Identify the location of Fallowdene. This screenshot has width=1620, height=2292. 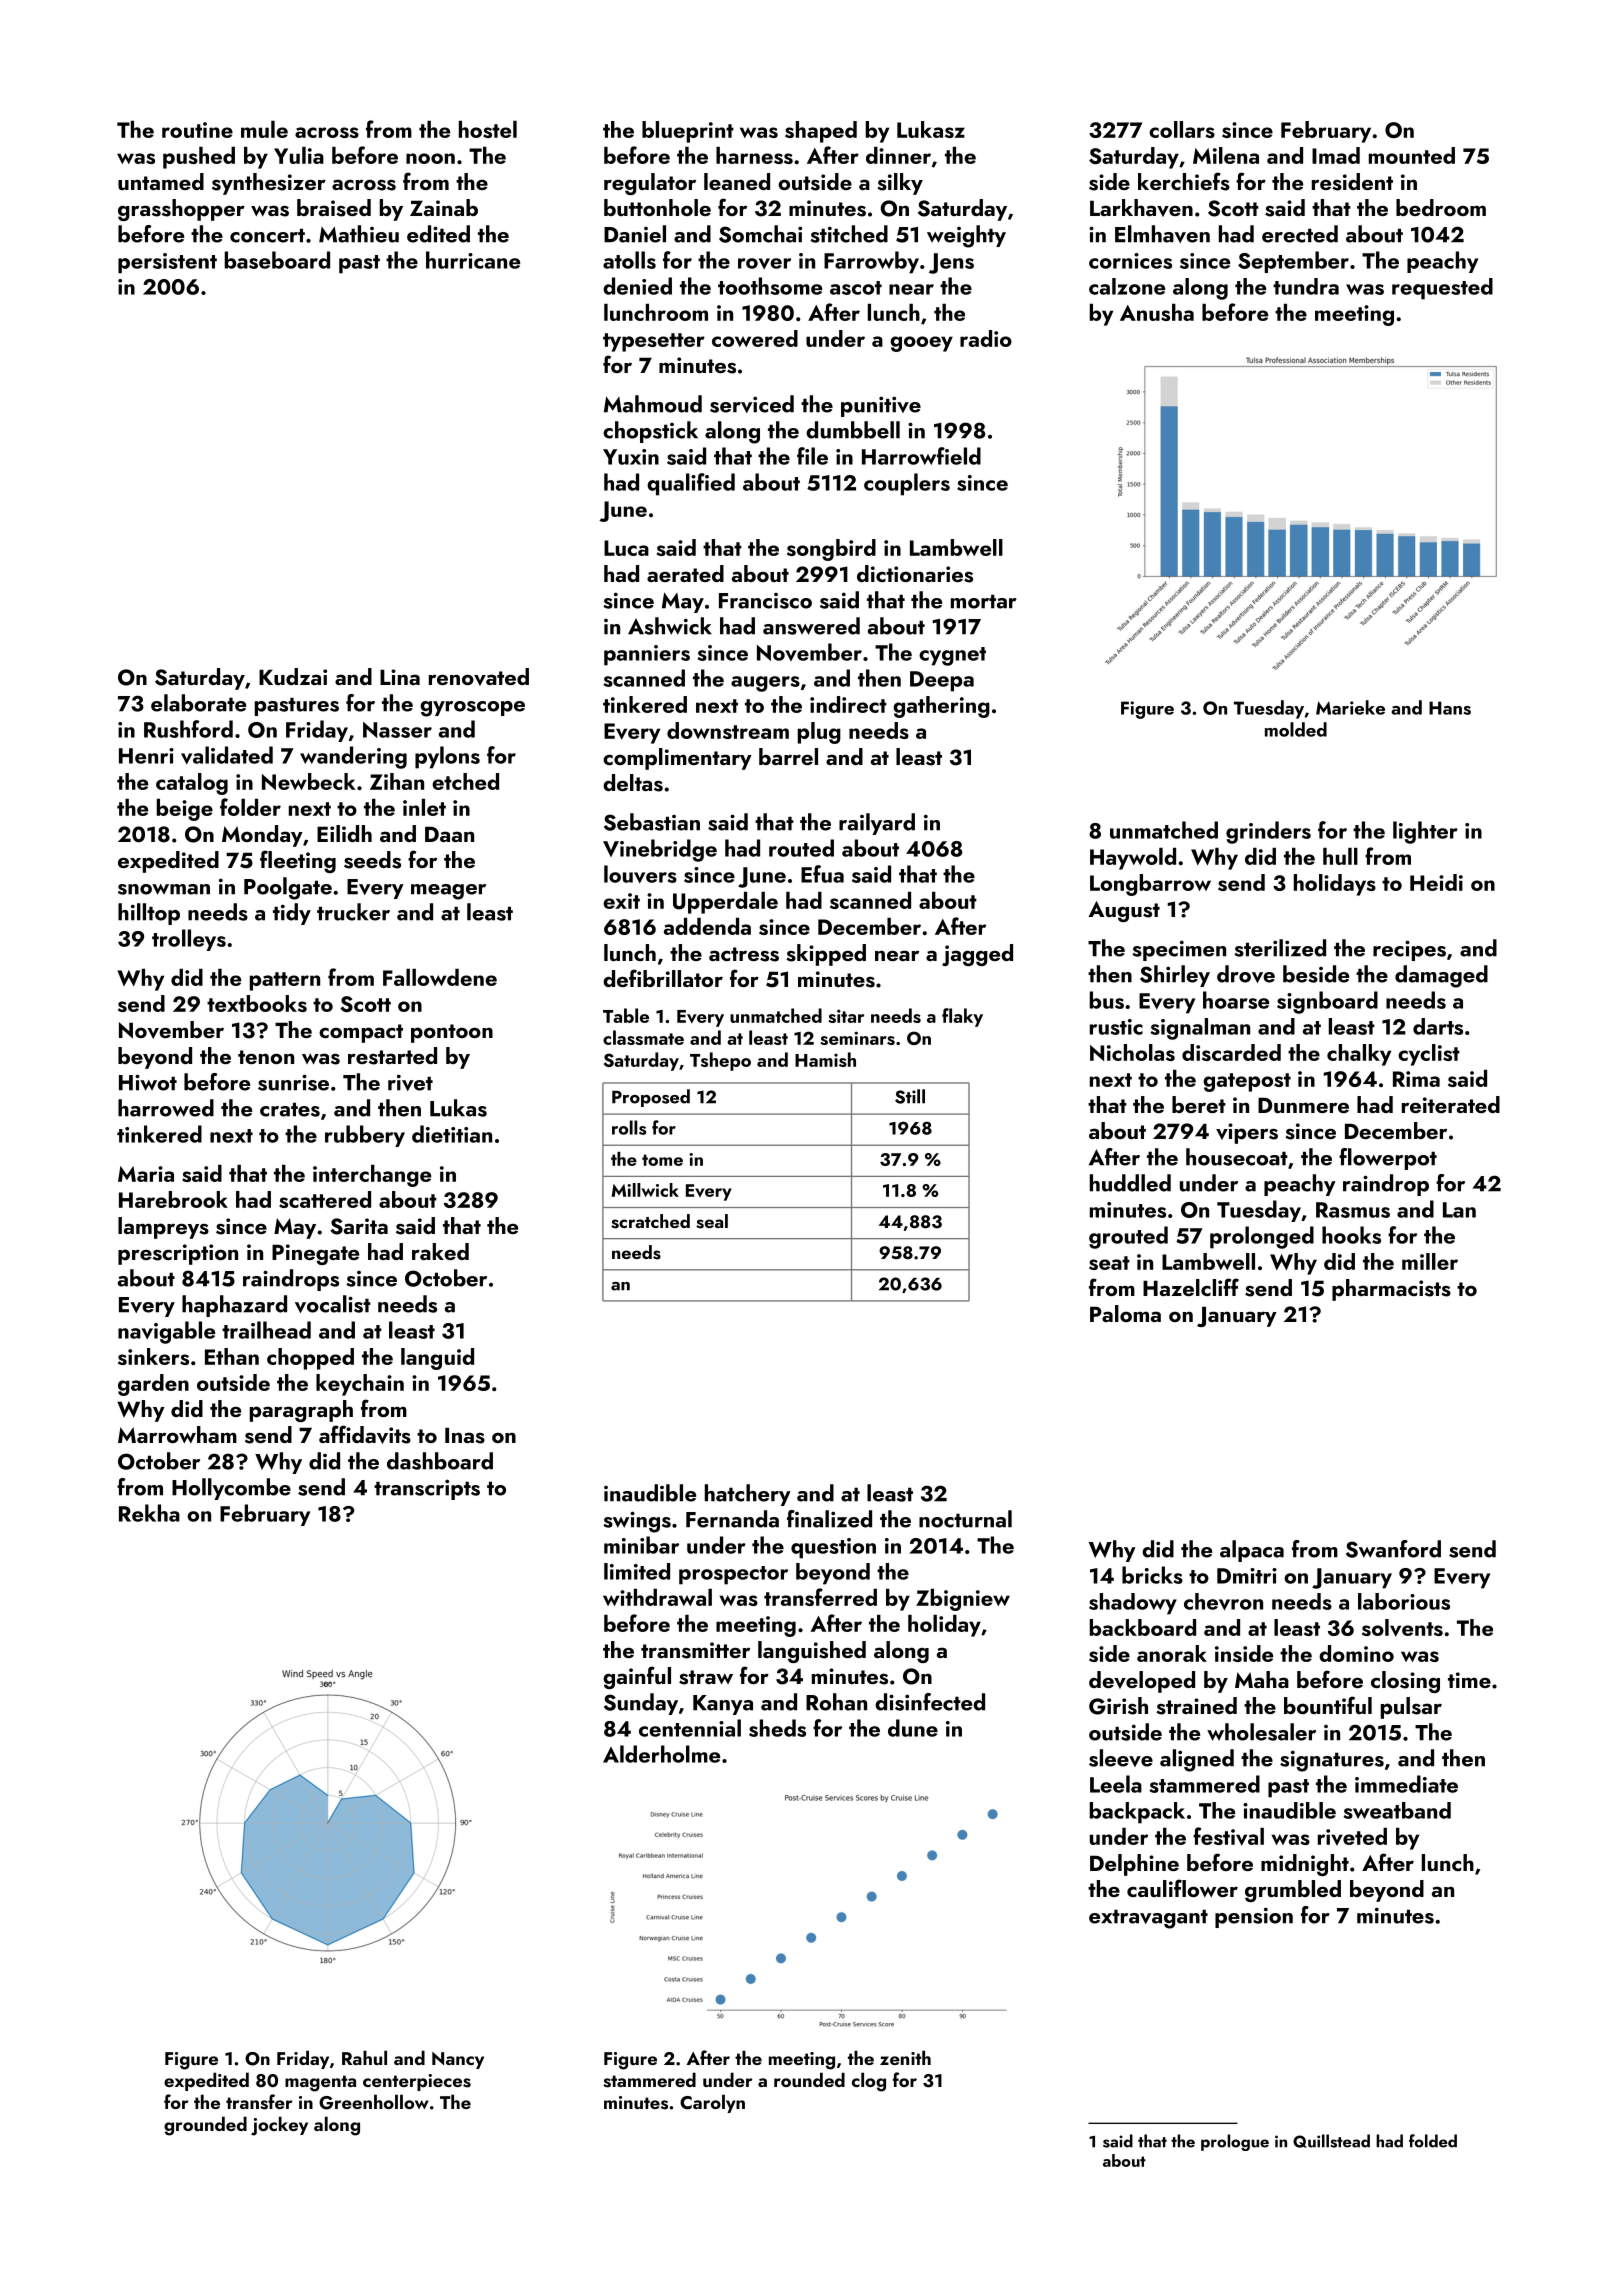
(440, 977).
